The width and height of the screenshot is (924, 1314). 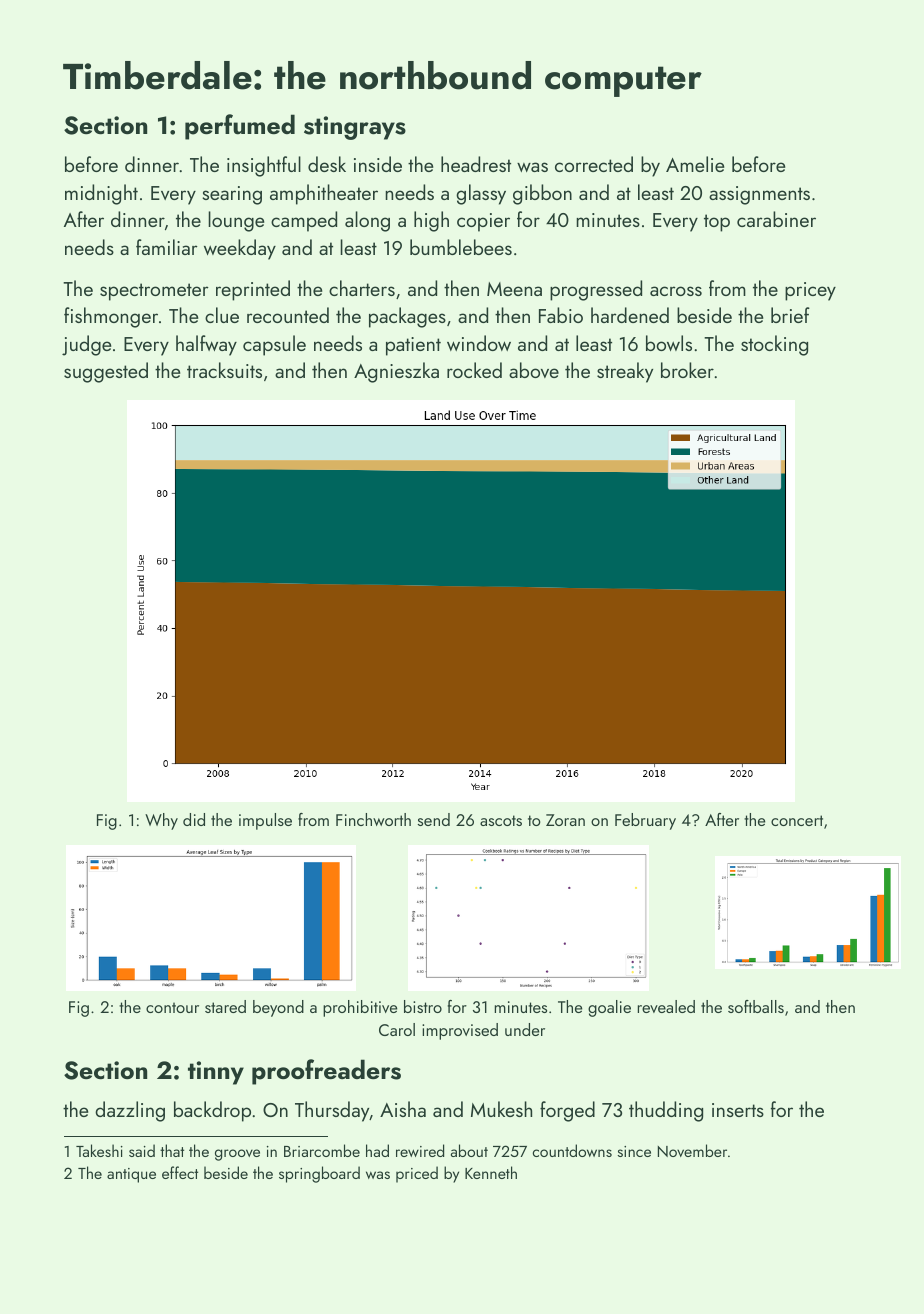 What do you see at coordinates (161, 821) in the screenshot?
I see `Why` at bounding box center [161, 821].
